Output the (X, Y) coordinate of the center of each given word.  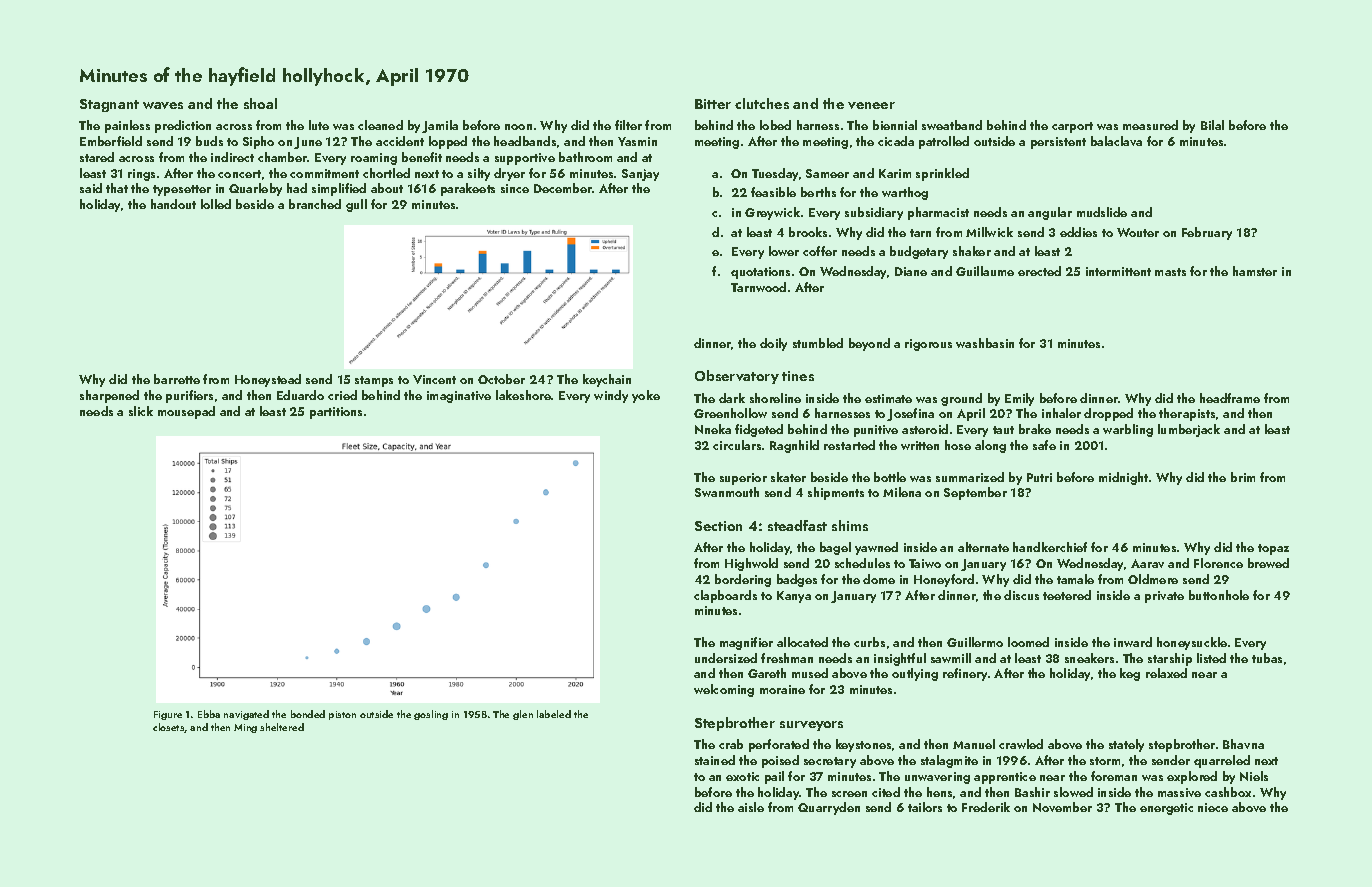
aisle (751, 807)
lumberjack (1189, 430)
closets (169, 728)
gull (356, 205)
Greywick (772, 213)
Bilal (1212, 125)
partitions (336, 413)
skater (788, 477)
